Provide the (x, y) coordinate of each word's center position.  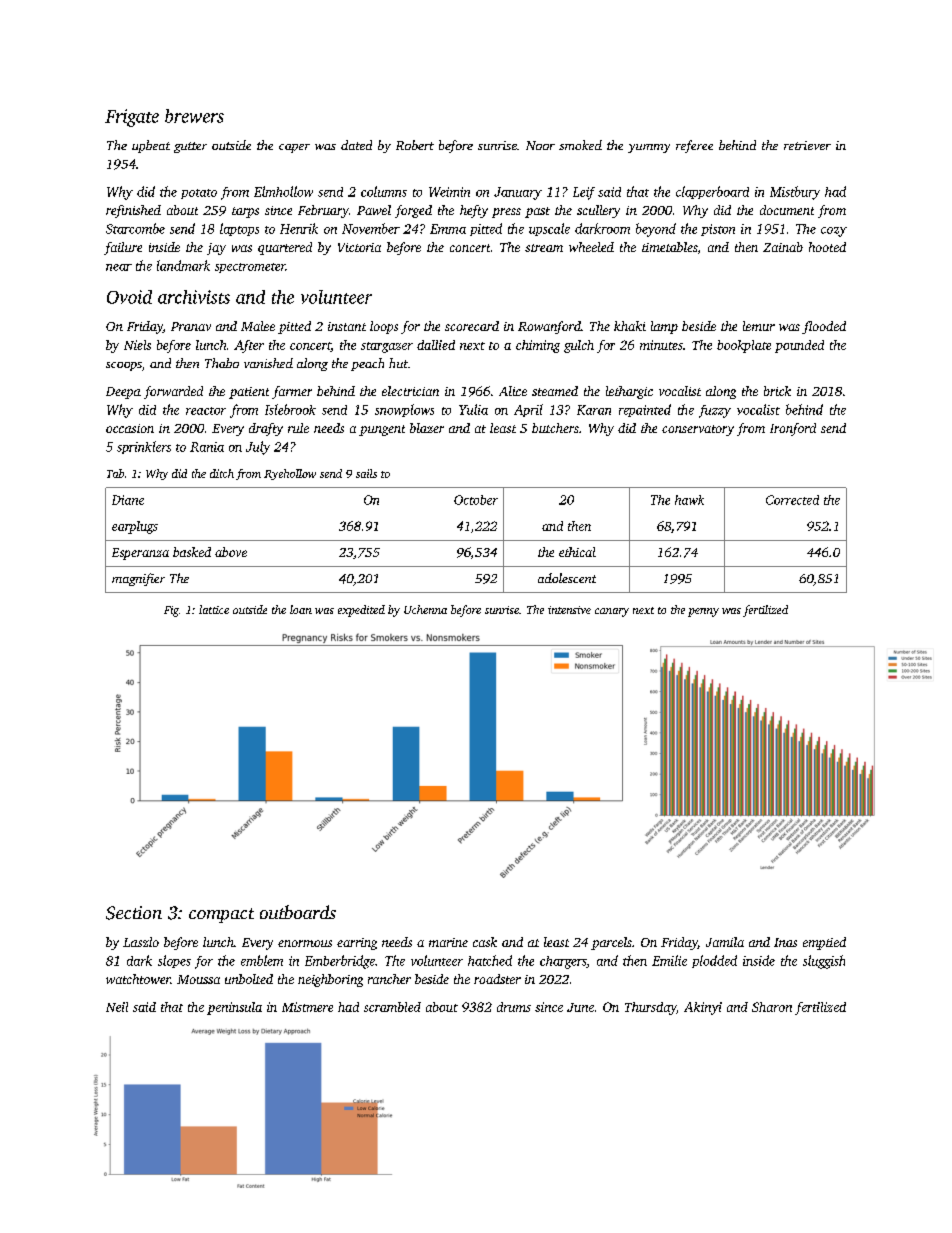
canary (612, 612)
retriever (807, 145)
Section (134, 913)
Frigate (132, 118)
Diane (128, 500)
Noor (540, 145)
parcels (611, 943)
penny (703, 612)
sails (366, 473)
